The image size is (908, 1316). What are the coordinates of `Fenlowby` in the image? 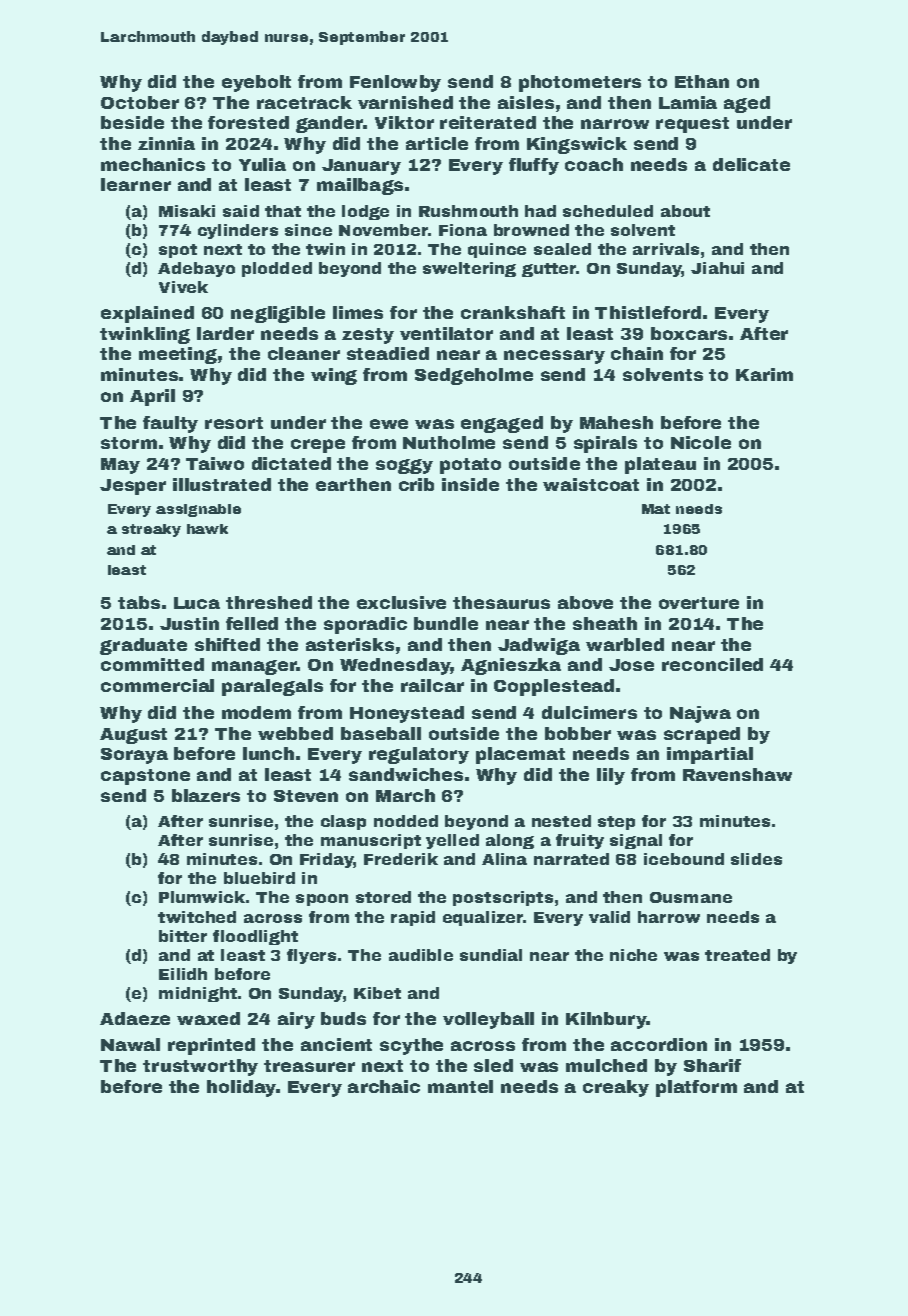 It's located at (395, 83).
